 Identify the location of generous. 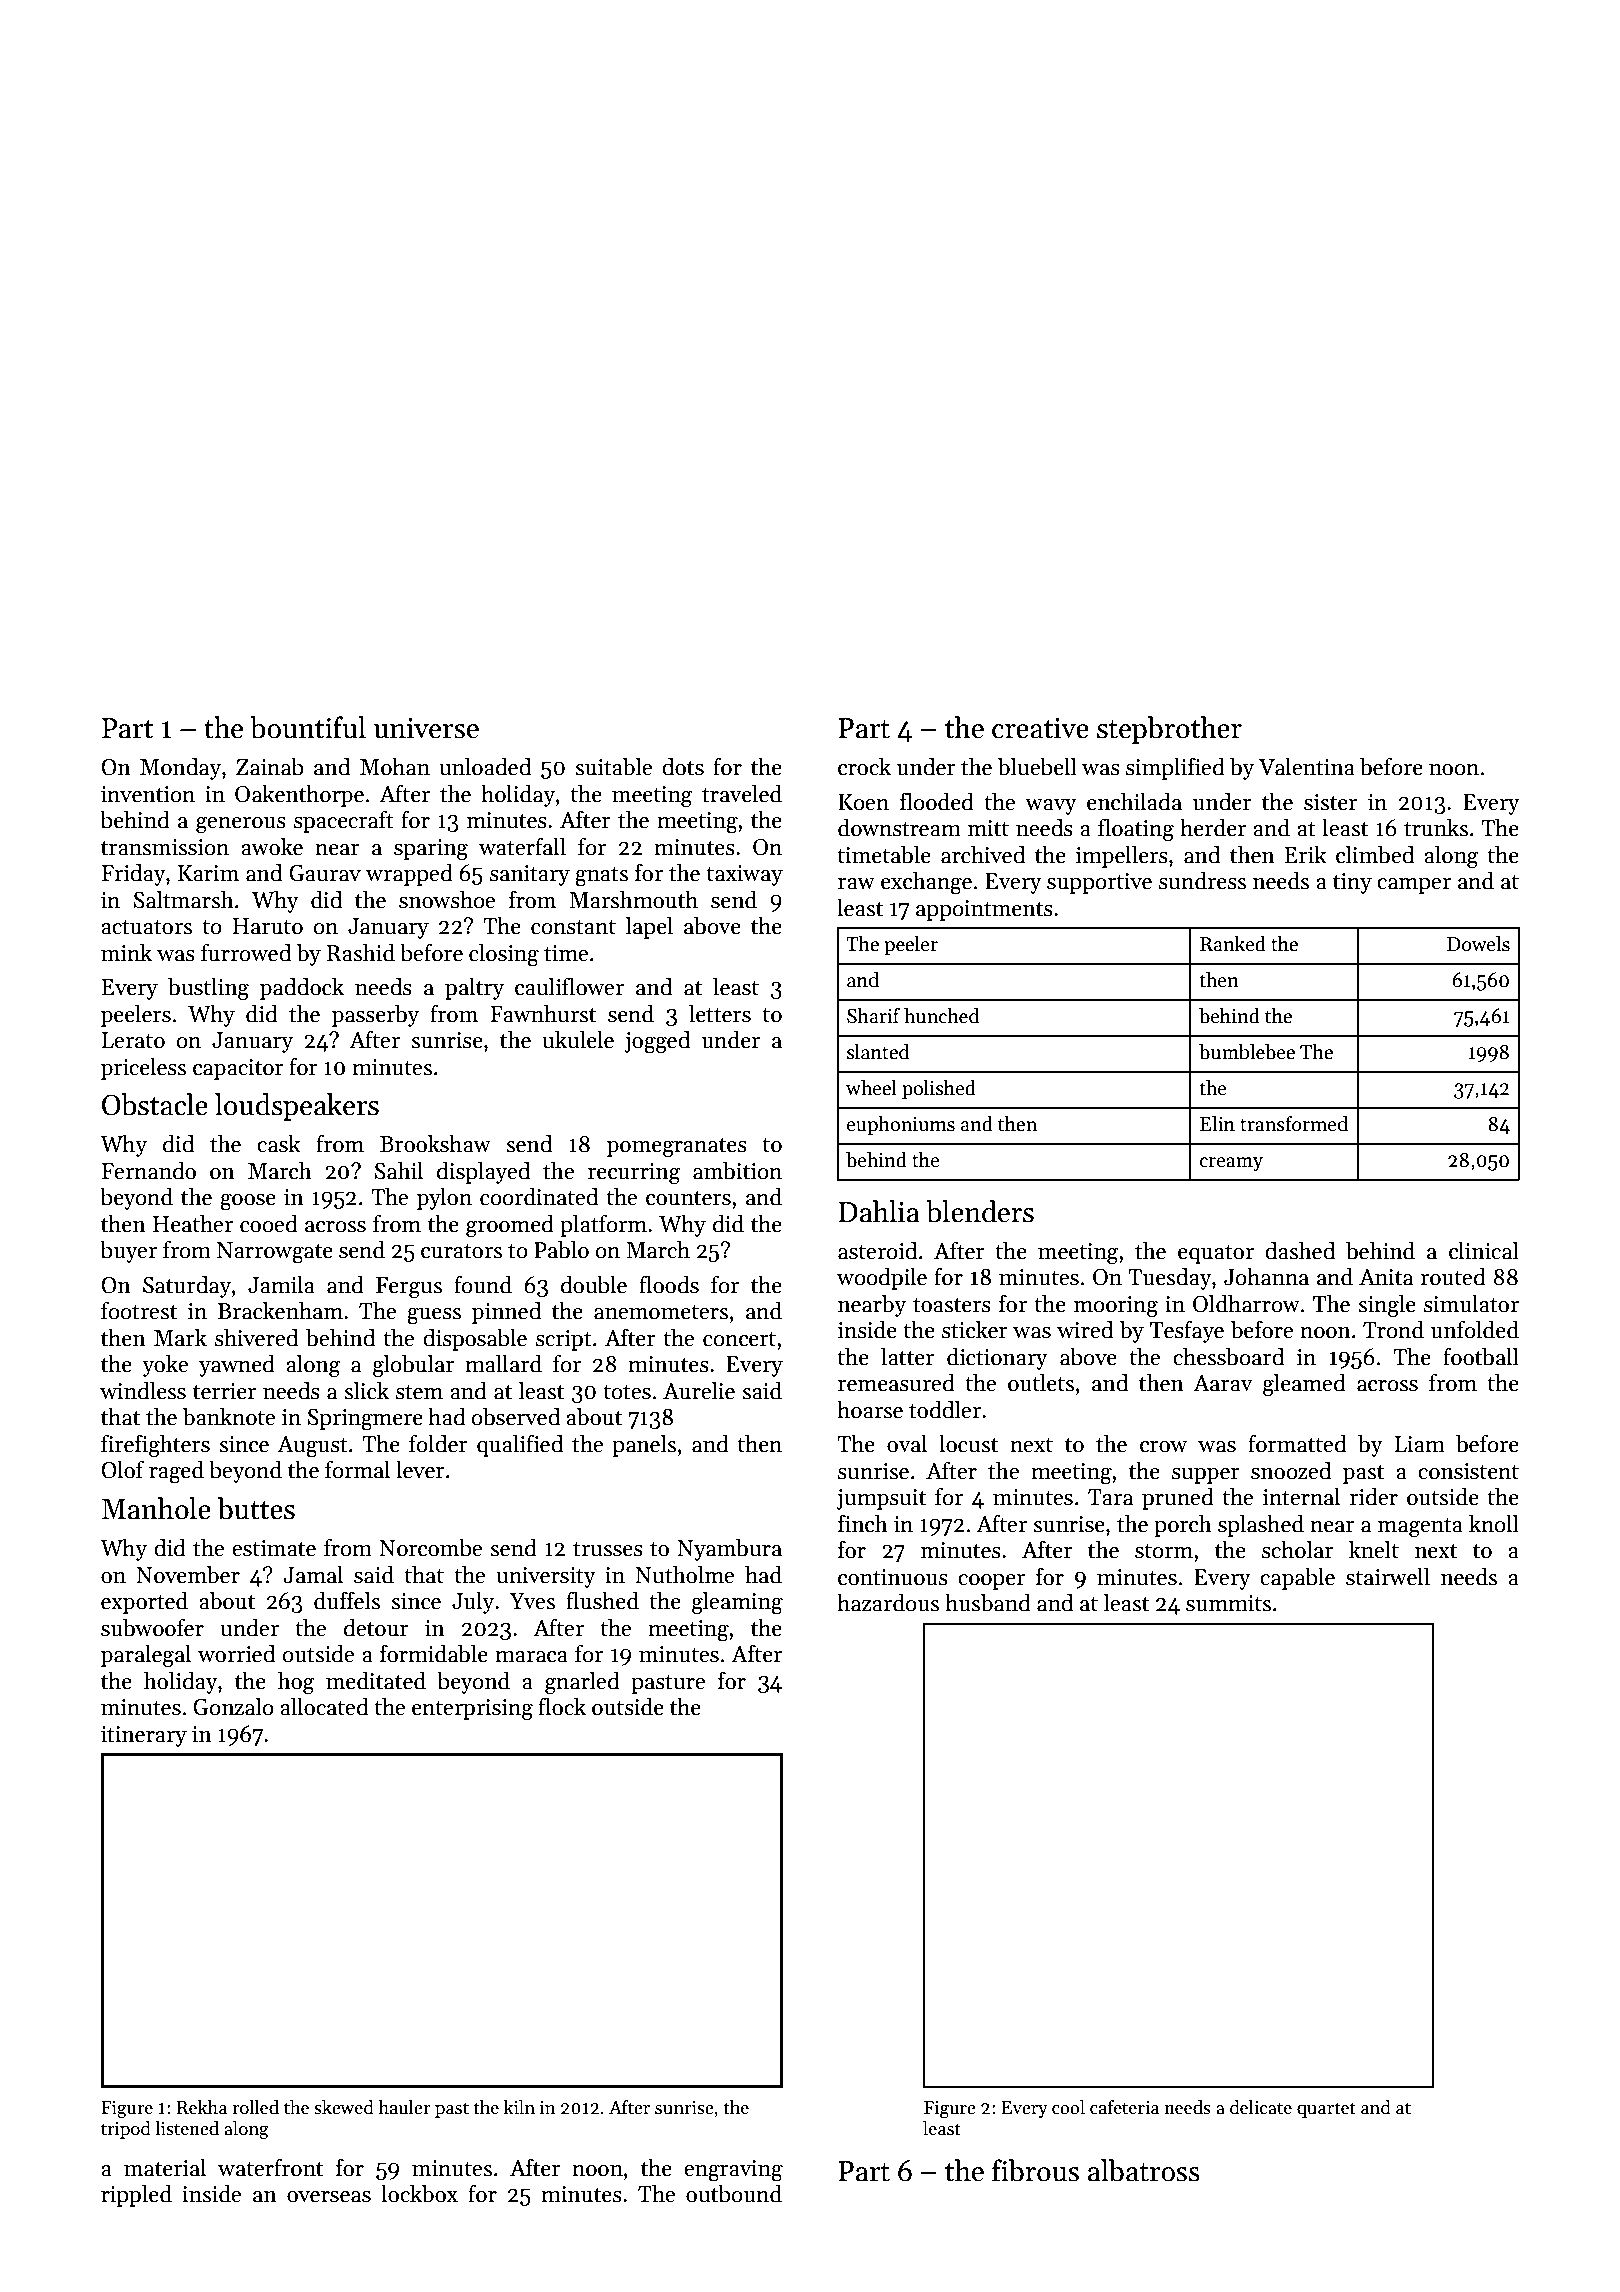
(241, 825).
